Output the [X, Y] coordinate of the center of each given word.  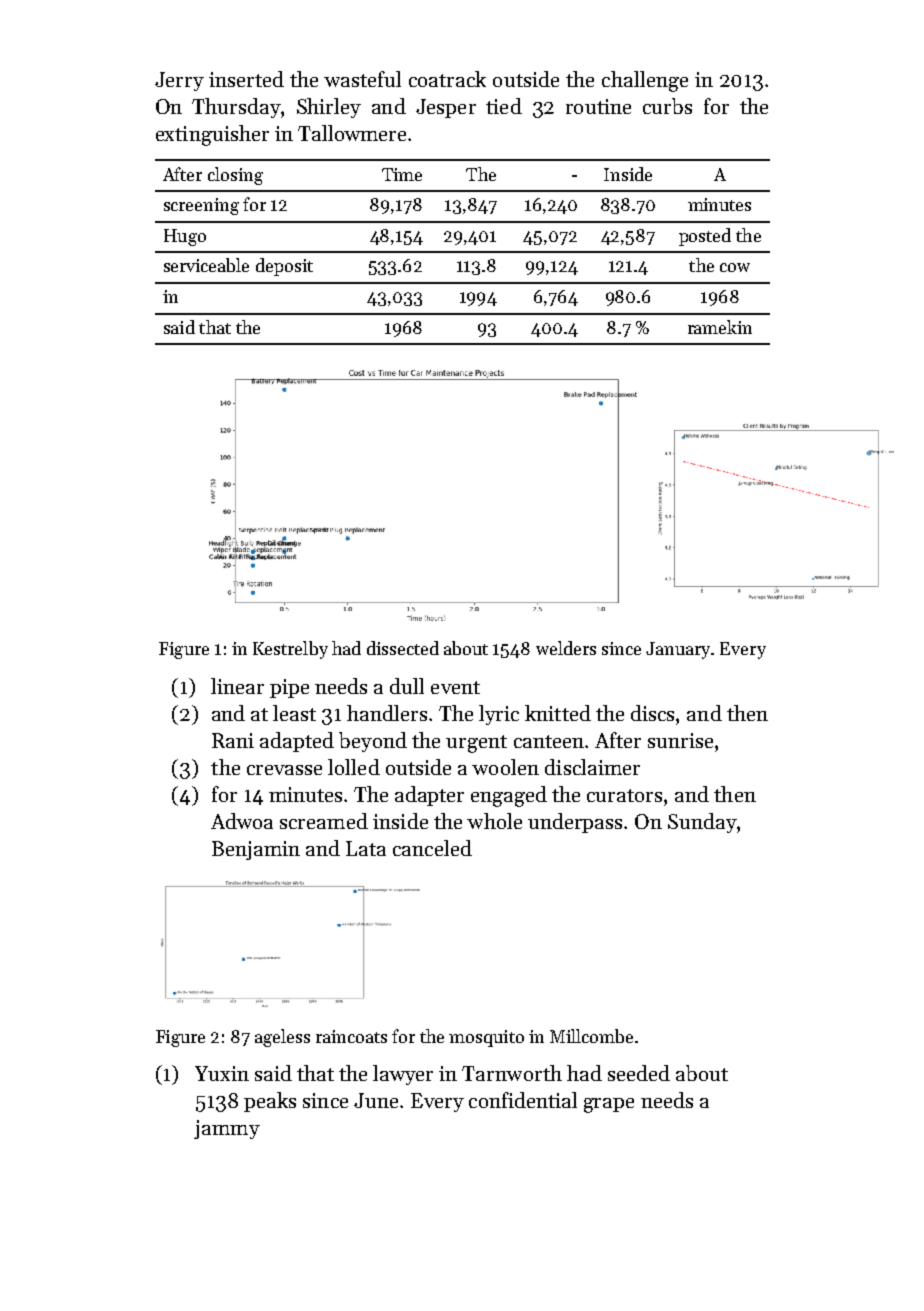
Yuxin [222, 1073]
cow [735, 267]
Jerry [179, 81]
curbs [667, 106]
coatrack [447, 79]
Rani [233, 740]
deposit [284, 267]
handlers [387, 713]
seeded [639, 1073]
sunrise [680, 740]
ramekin [720, 327]
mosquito [486, 1038]
